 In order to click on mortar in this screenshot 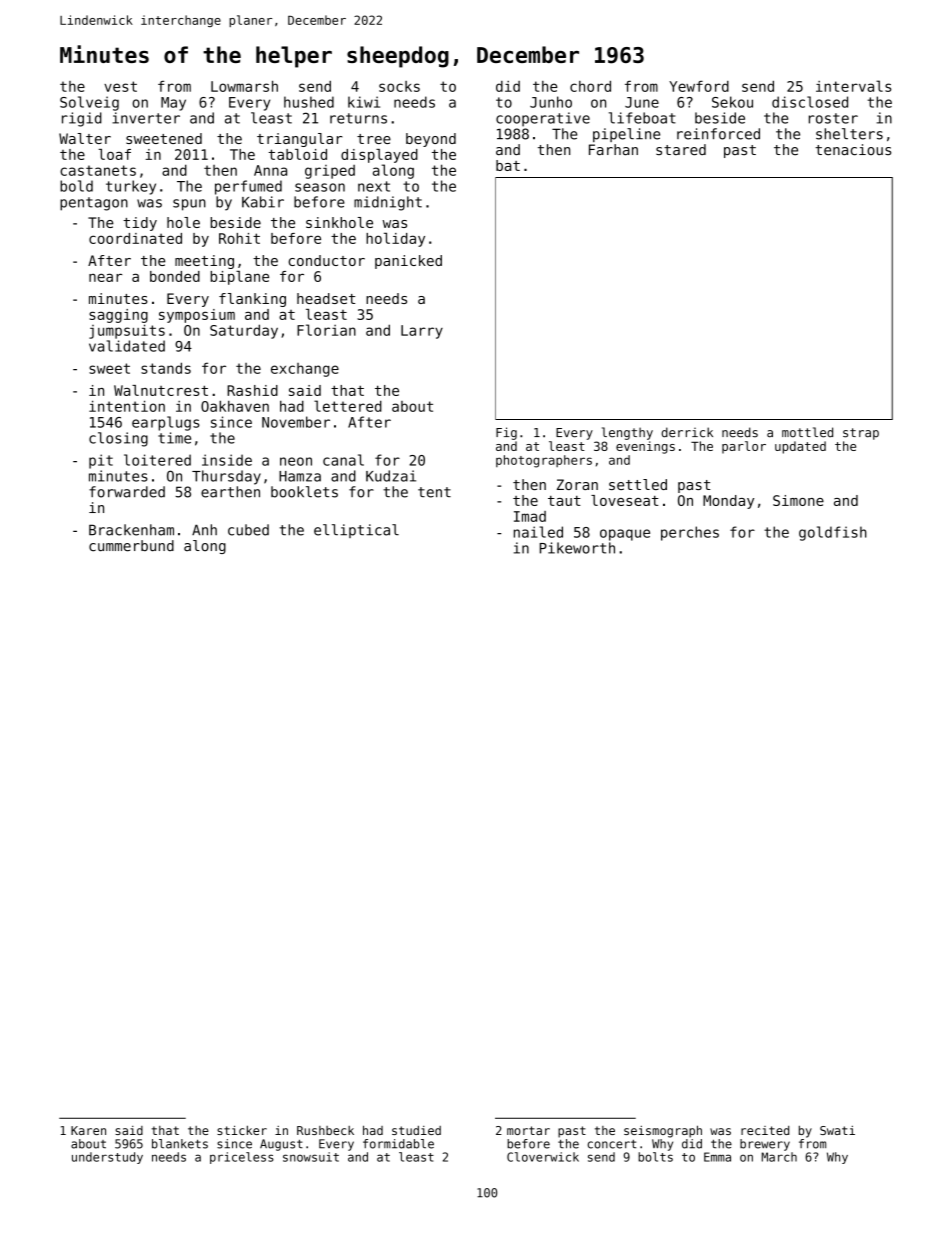, I will do `click(528, 1130)`.
